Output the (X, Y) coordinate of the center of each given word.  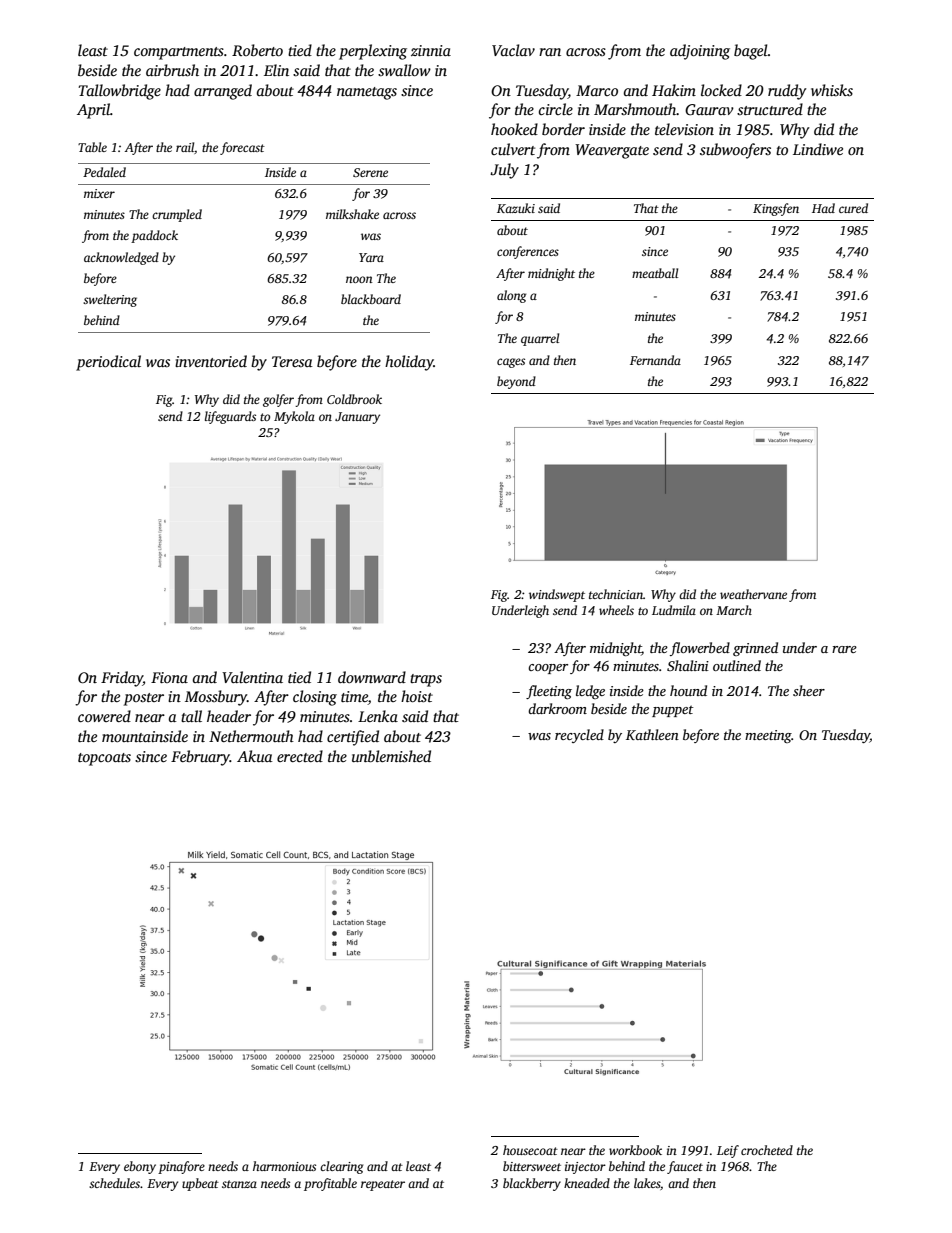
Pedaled (104, 172)
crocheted (767, 1150)
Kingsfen (776, 209)
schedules (114, 1183)
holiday (409, 363)
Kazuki (516, 208)
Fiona (169, 677)
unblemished (391, 756)
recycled (579, 736)
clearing (341, 1167)
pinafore (181, 1167)
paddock (154, 236)
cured (853, 208)
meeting (768, 736)
